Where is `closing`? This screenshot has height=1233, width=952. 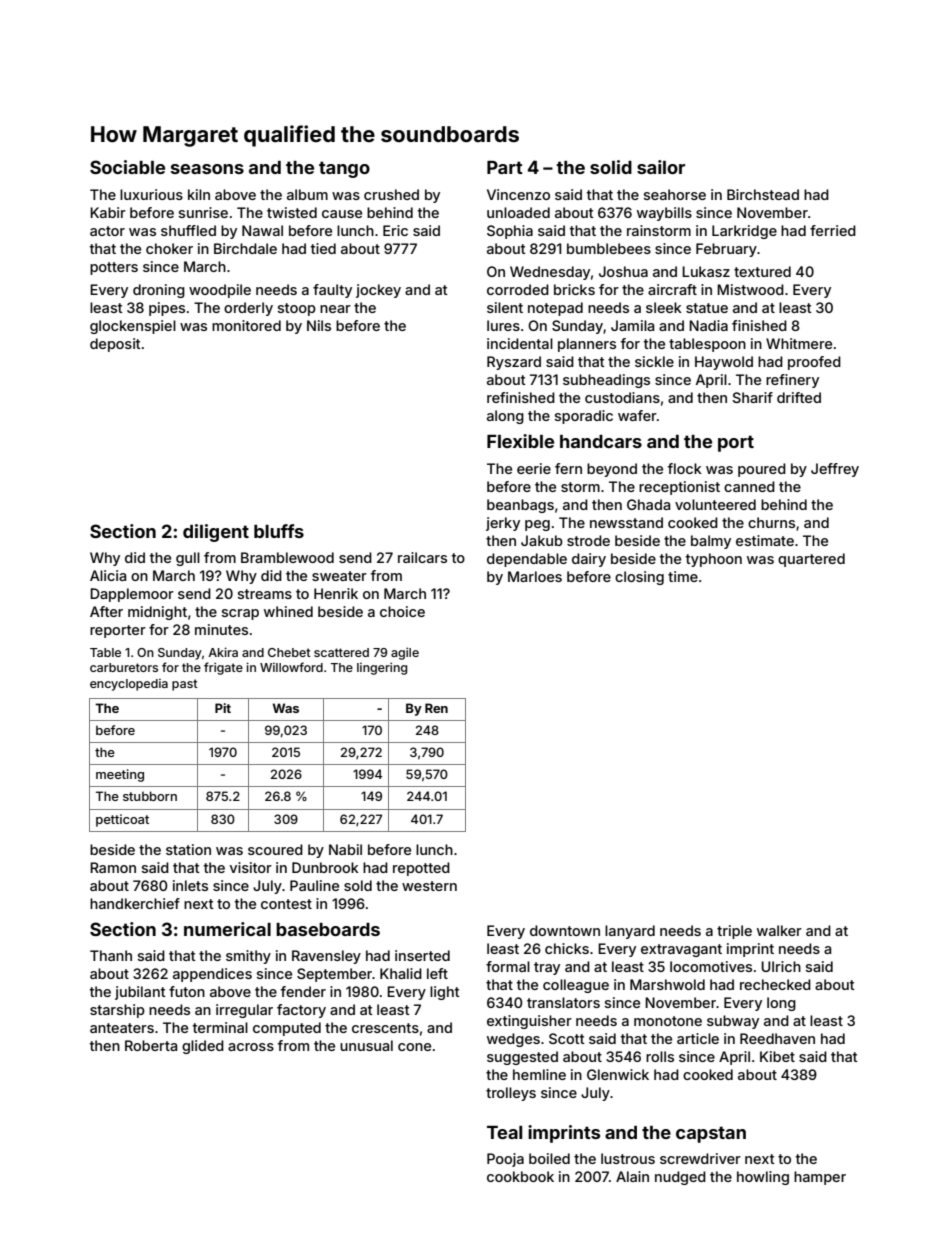 closing is located at coordinates (639, 578).
